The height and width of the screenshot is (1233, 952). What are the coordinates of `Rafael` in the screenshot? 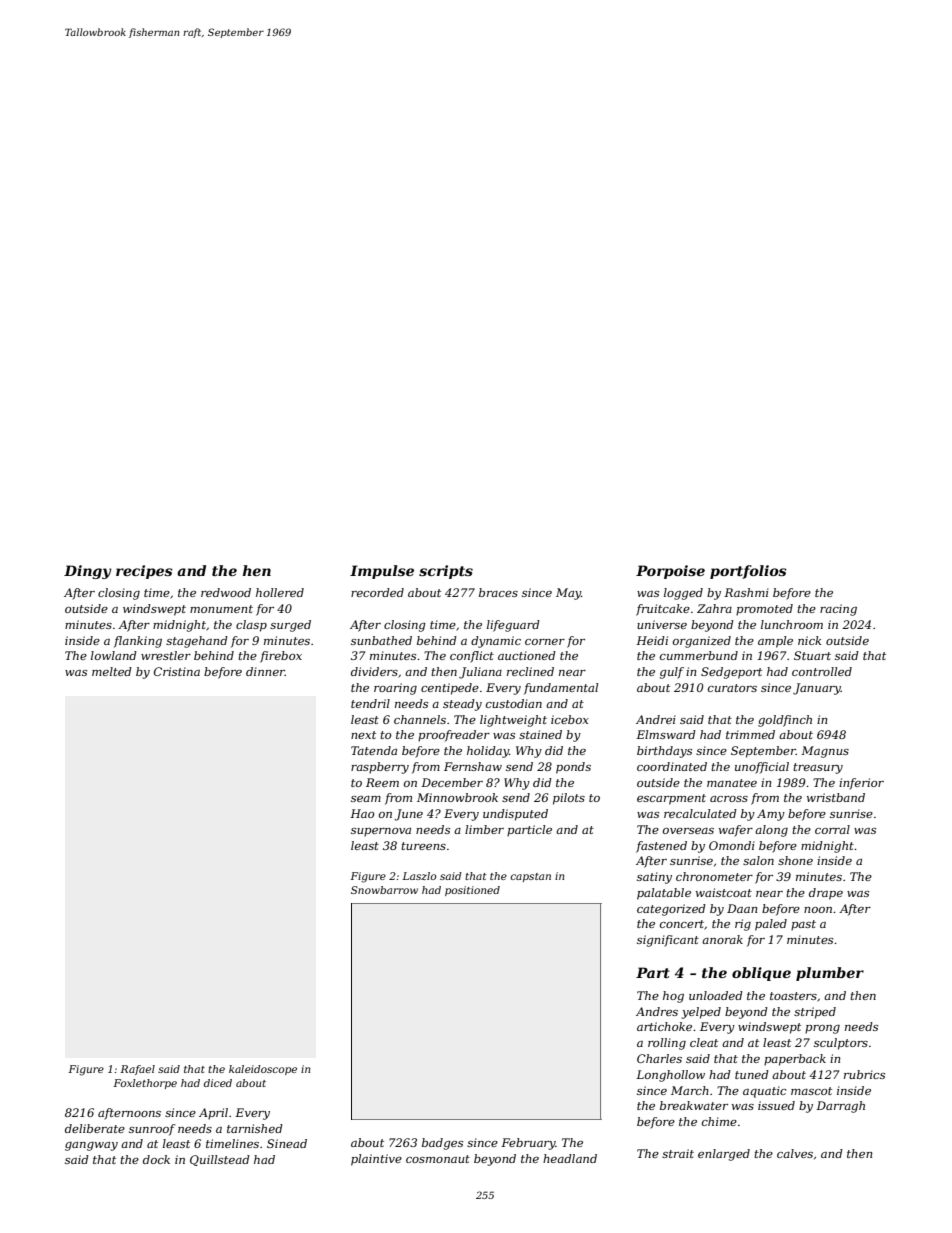 It's located at (137, 1070).
